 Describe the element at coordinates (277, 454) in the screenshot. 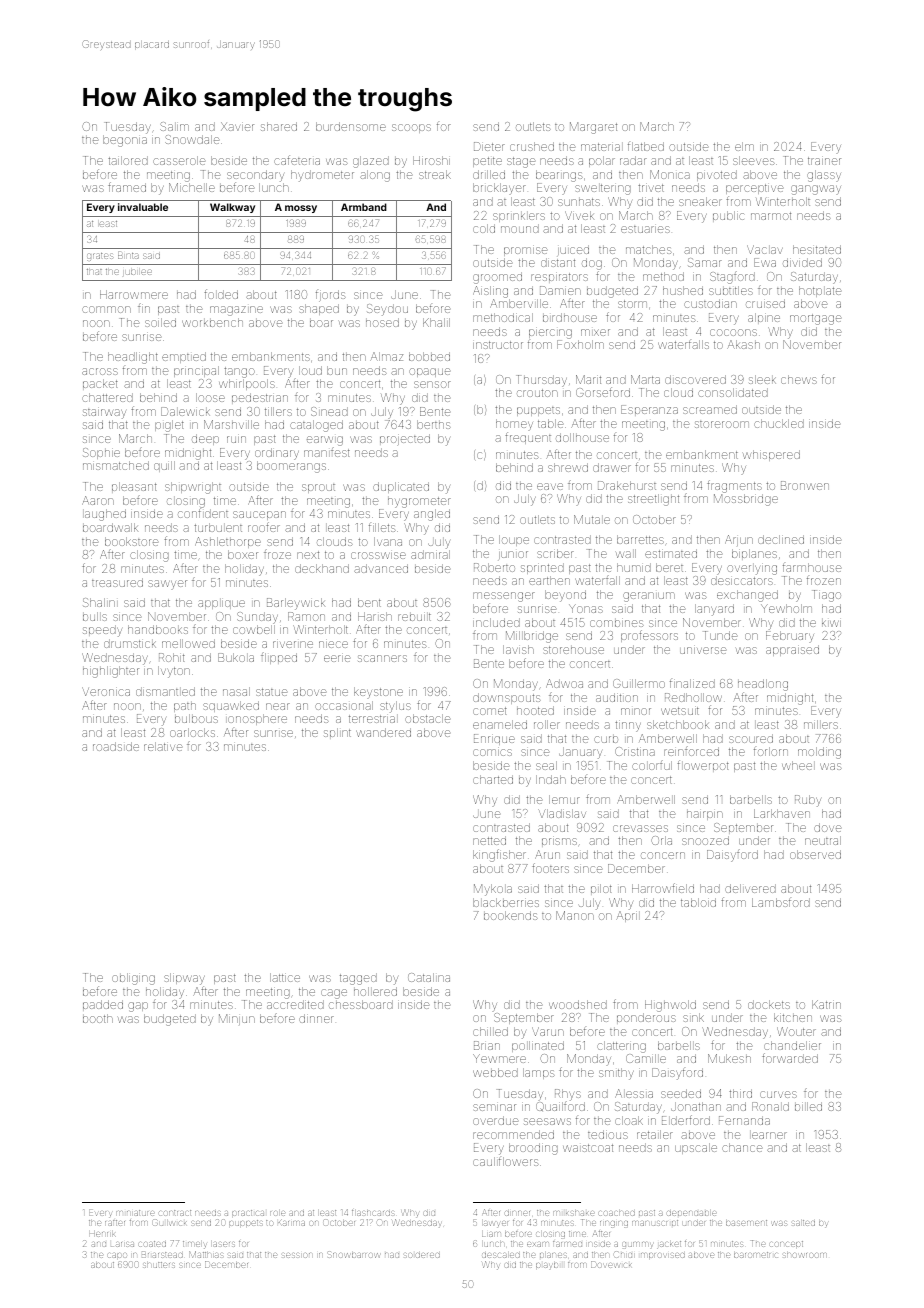

I see `ordinary` at that location.
